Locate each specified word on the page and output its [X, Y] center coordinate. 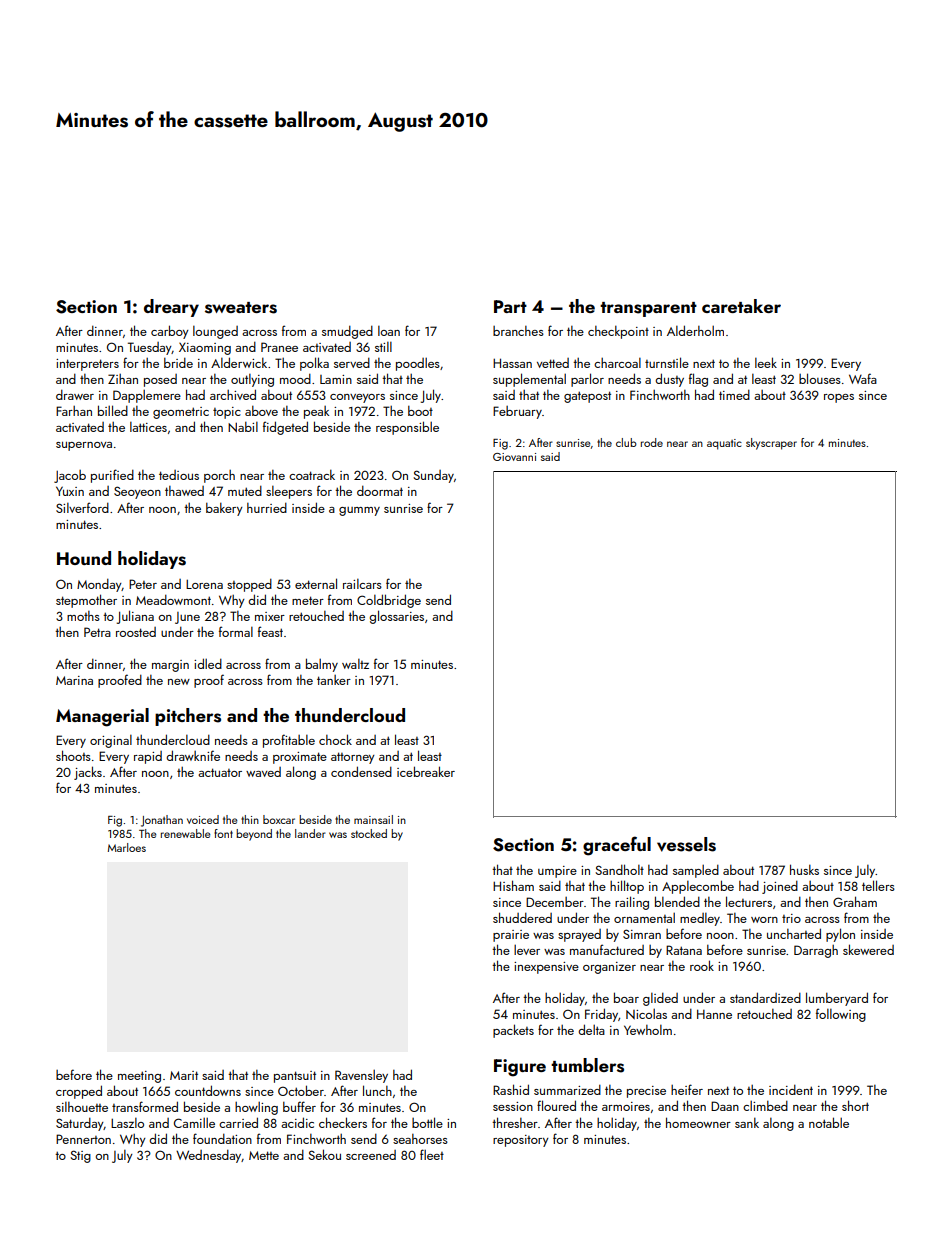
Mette [264, 1155]
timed [734, 394]
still [383, 347]
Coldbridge [389, 601]
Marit [184, 1075]
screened [371, 1155]
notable [829, 1122]
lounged [215, 332]
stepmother [86, 601]
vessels [686, 844]
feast [270, 631]
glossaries [396, 617]
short [855, 1105]
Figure [520, 1068]
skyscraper [771, 444]
